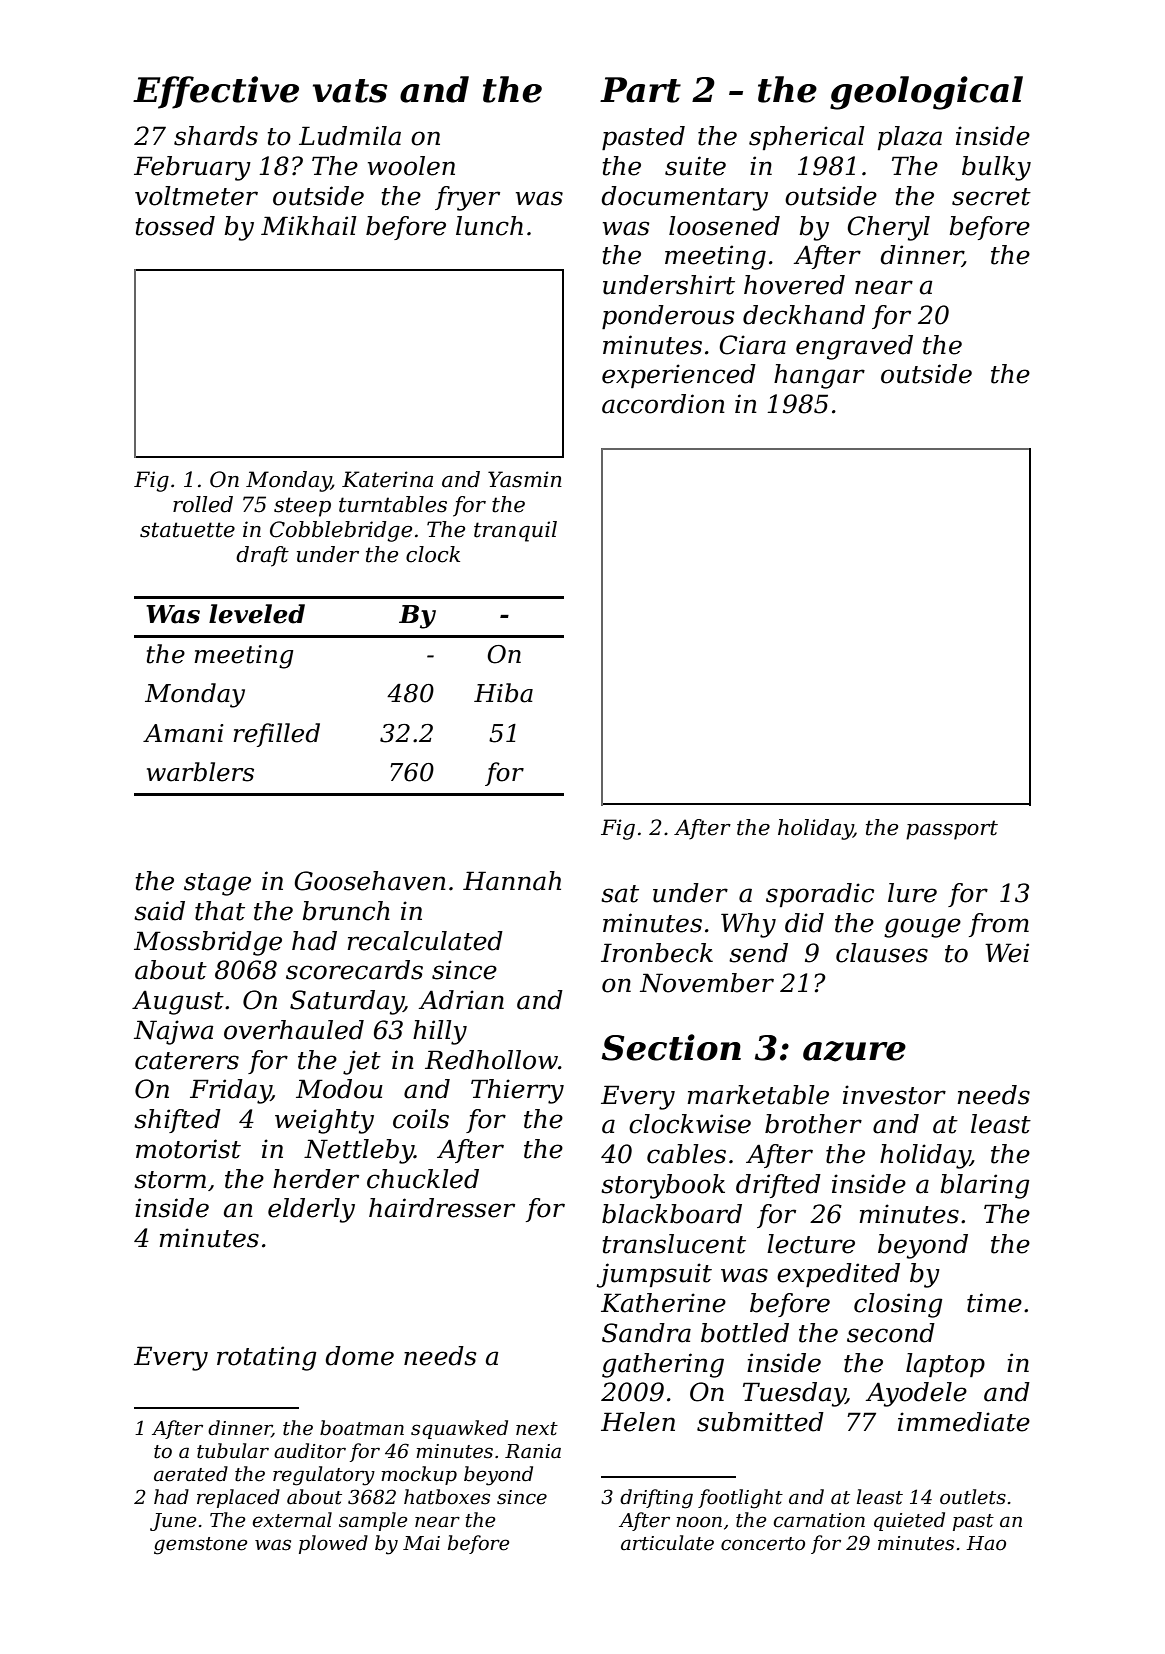 The image size is (1165, 1654). I want to click on time, so click(994, 1303).
